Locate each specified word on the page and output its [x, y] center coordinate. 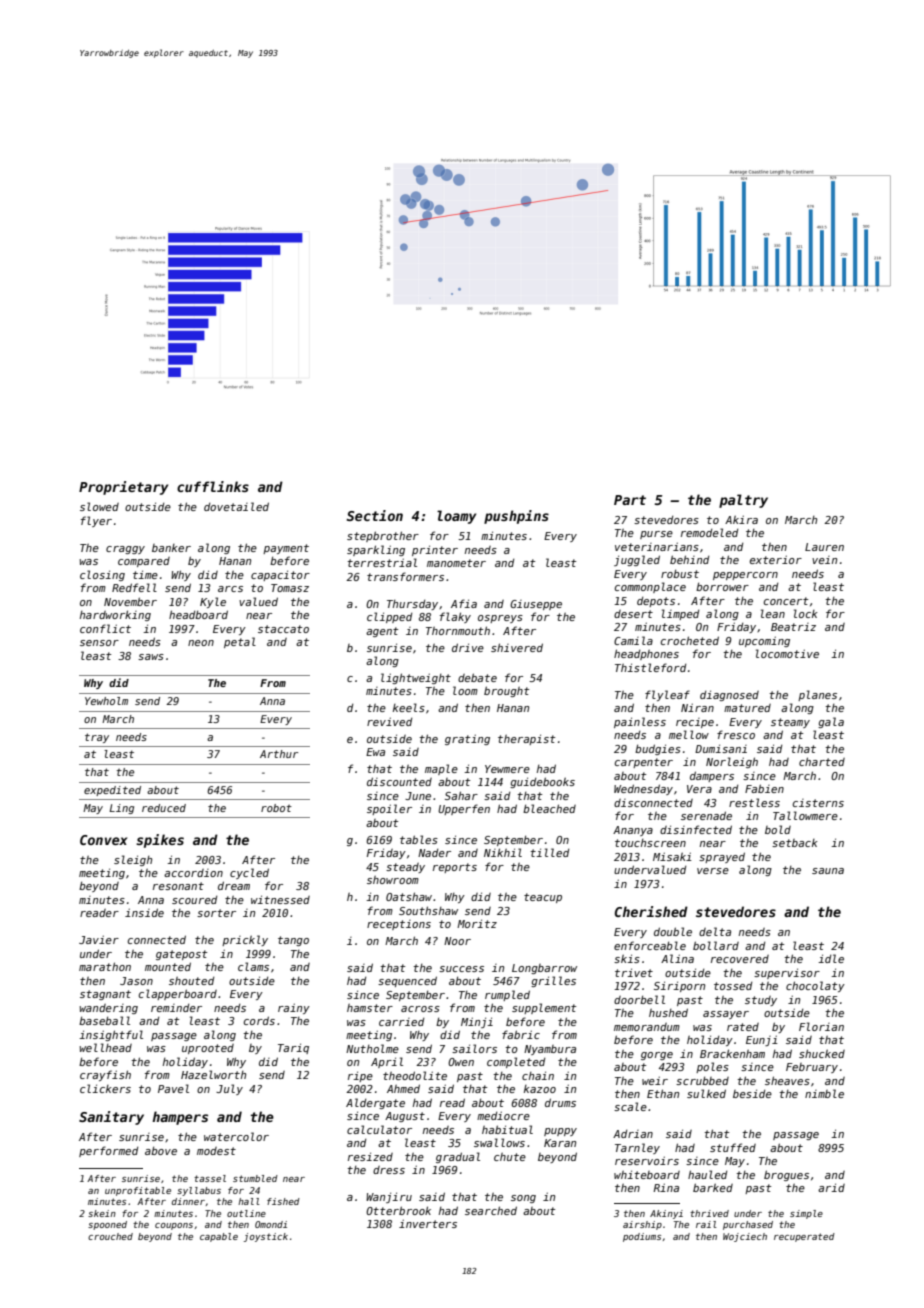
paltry [743, 501]
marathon [105, 966]
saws [151, 657]
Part [630, 500]
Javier [99, 939]
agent [382, 632]
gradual [458, 1157]
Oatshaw [409, 896]
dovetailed [236, 506]
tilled [549, 852]
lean [773, 613]
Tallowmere [805, 815]
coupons [174, 1226]
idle [831, 958]
